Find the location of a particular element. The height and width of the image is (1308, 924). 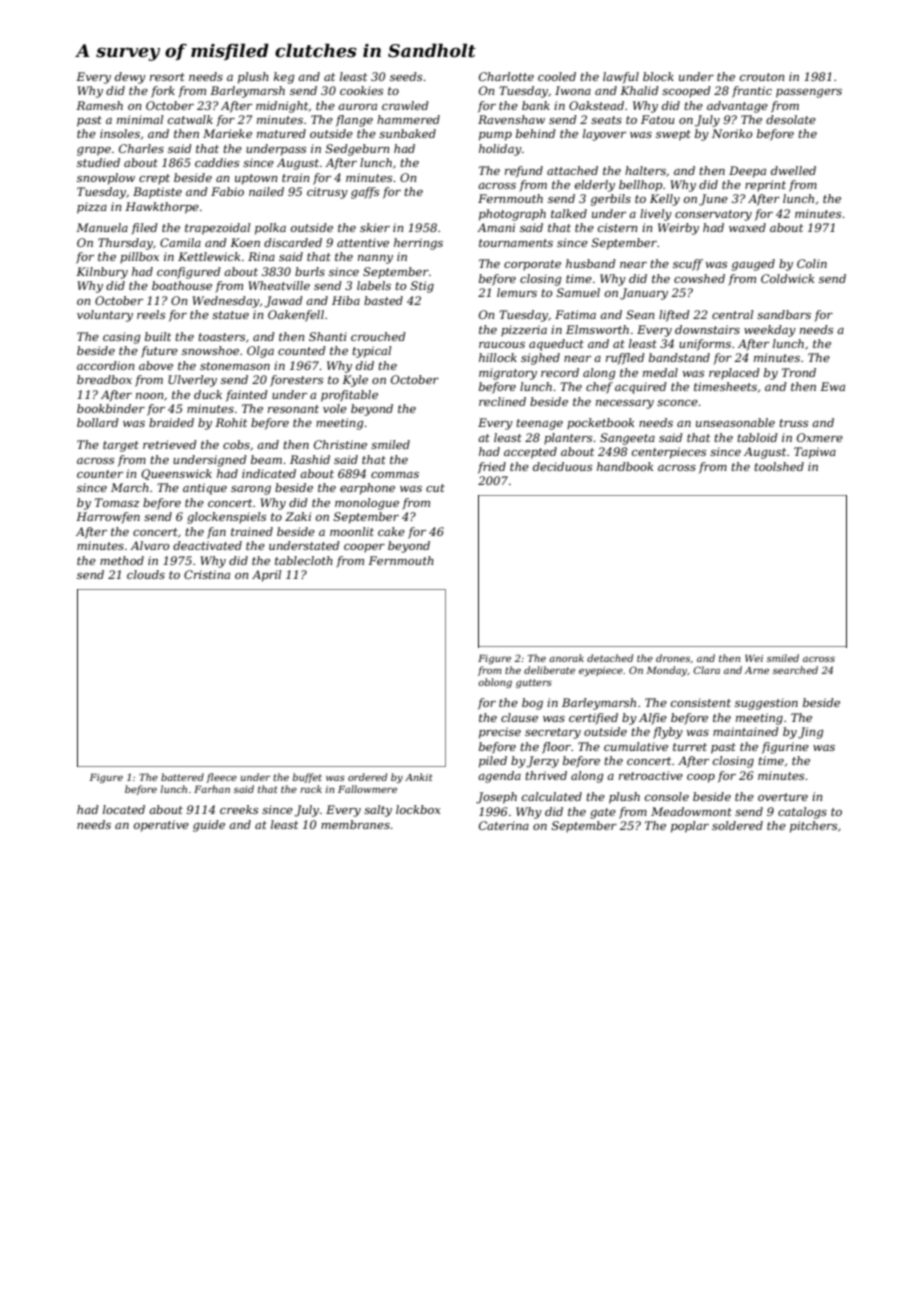

uptown is located at coordinates (256, 179).
